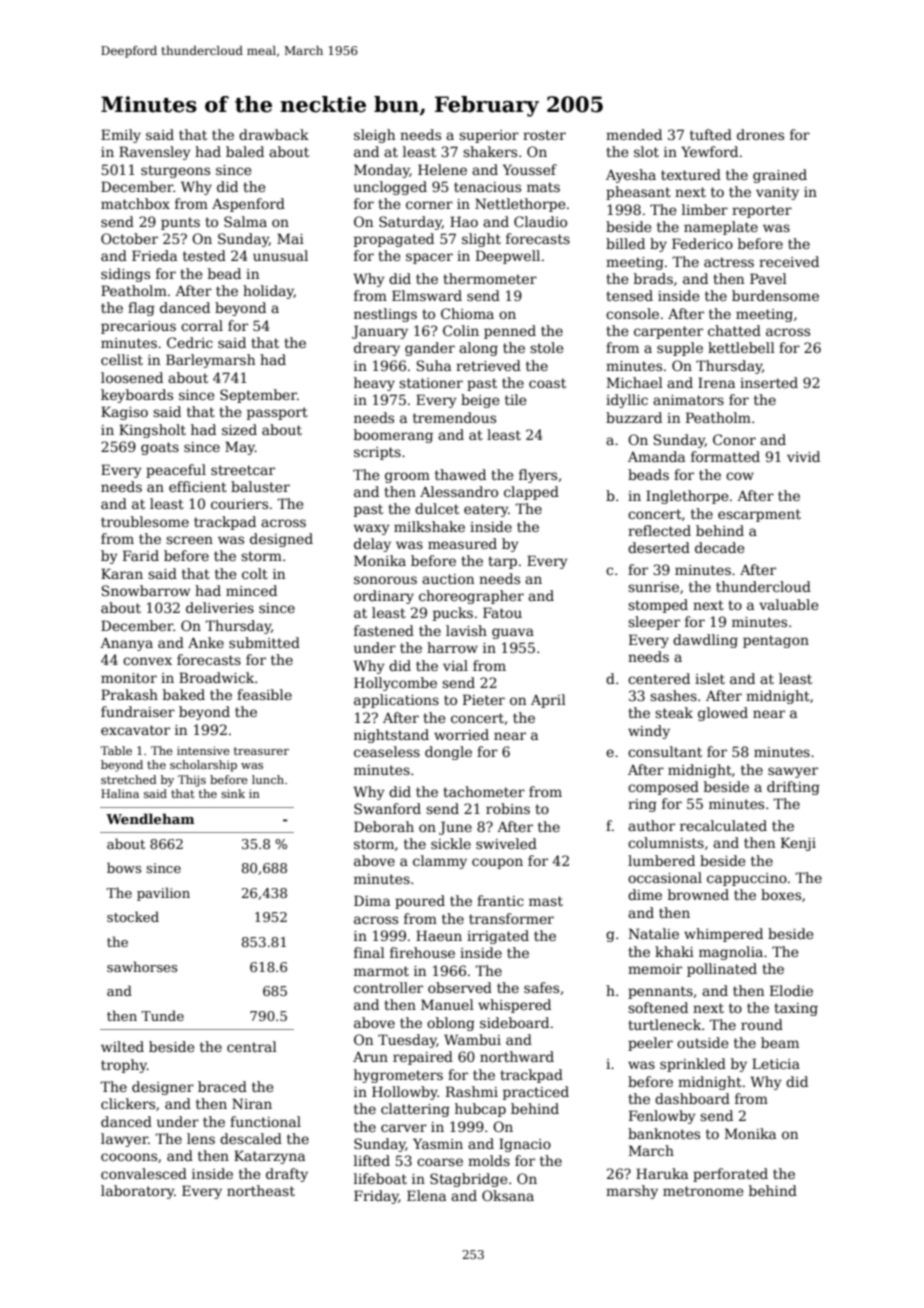 This screenshot has width=924, height=1308. I want to click on perforated, so click(730, 1175).
